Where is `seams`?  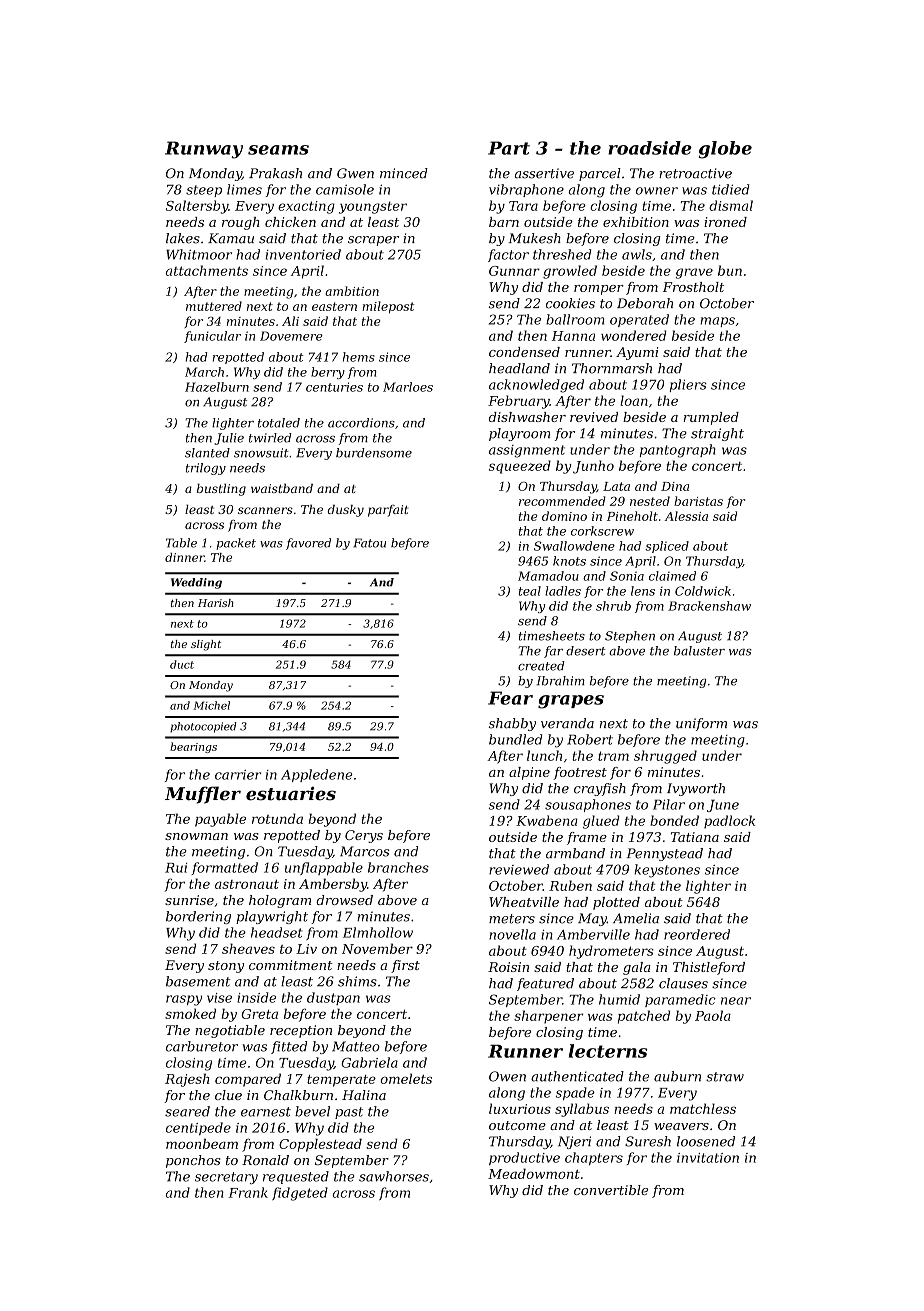 seams is located at coordinates (278, 150).
